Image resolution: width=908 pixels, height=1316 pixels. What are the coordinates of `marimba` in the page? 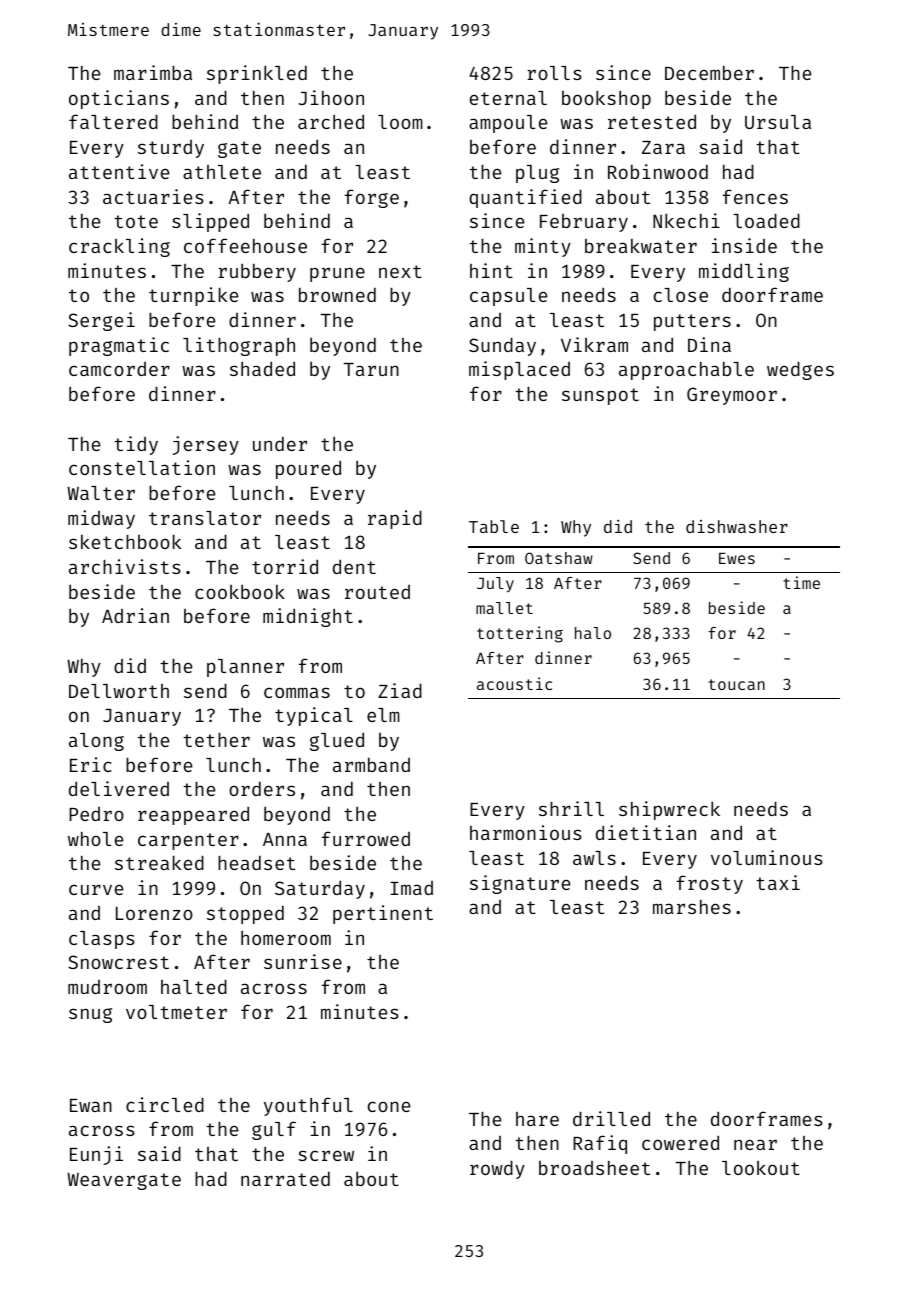 It's located at (153, 72).
